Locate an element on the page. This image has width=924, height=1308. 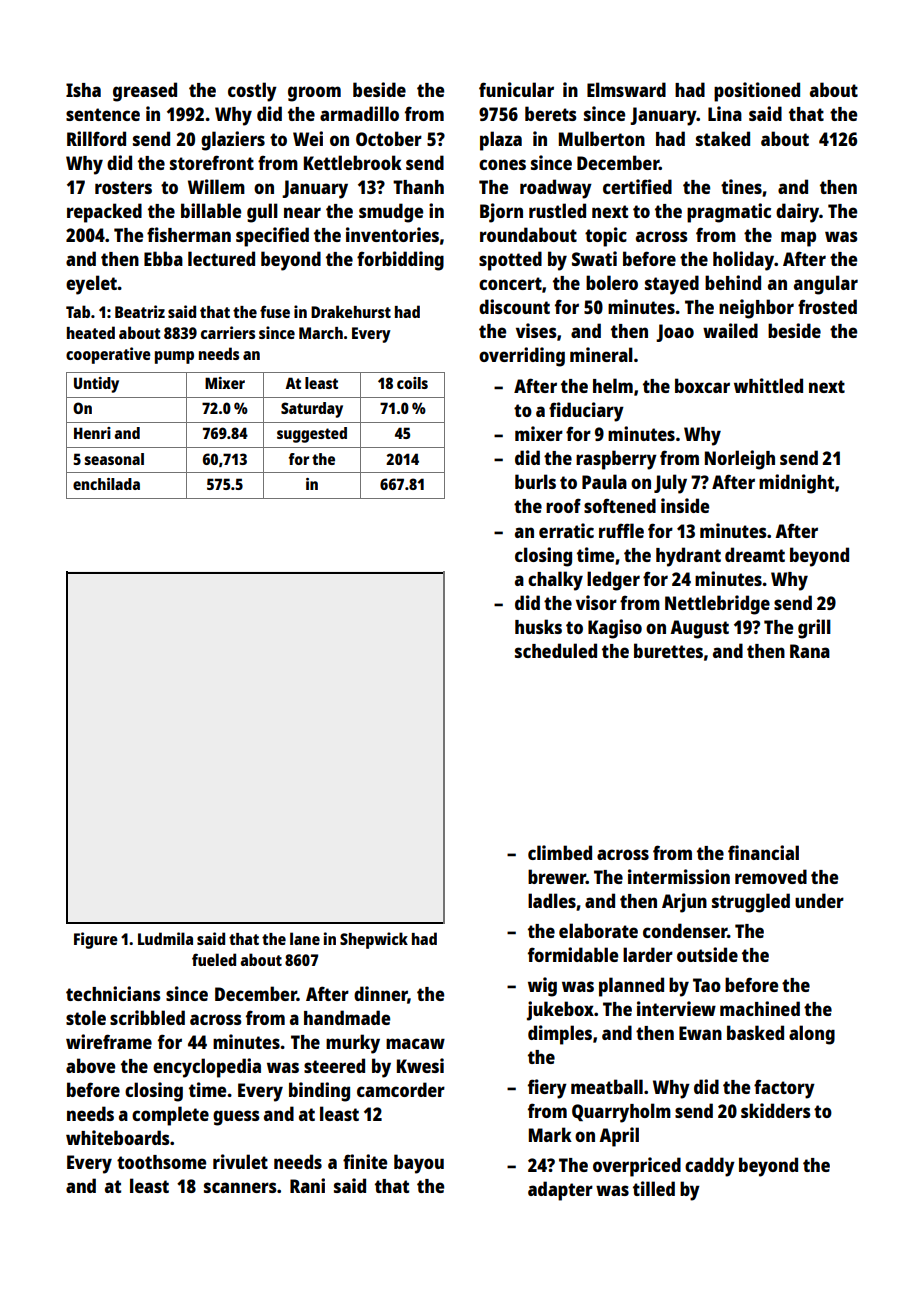
Elmsward is located at coordinates (626, 89).
